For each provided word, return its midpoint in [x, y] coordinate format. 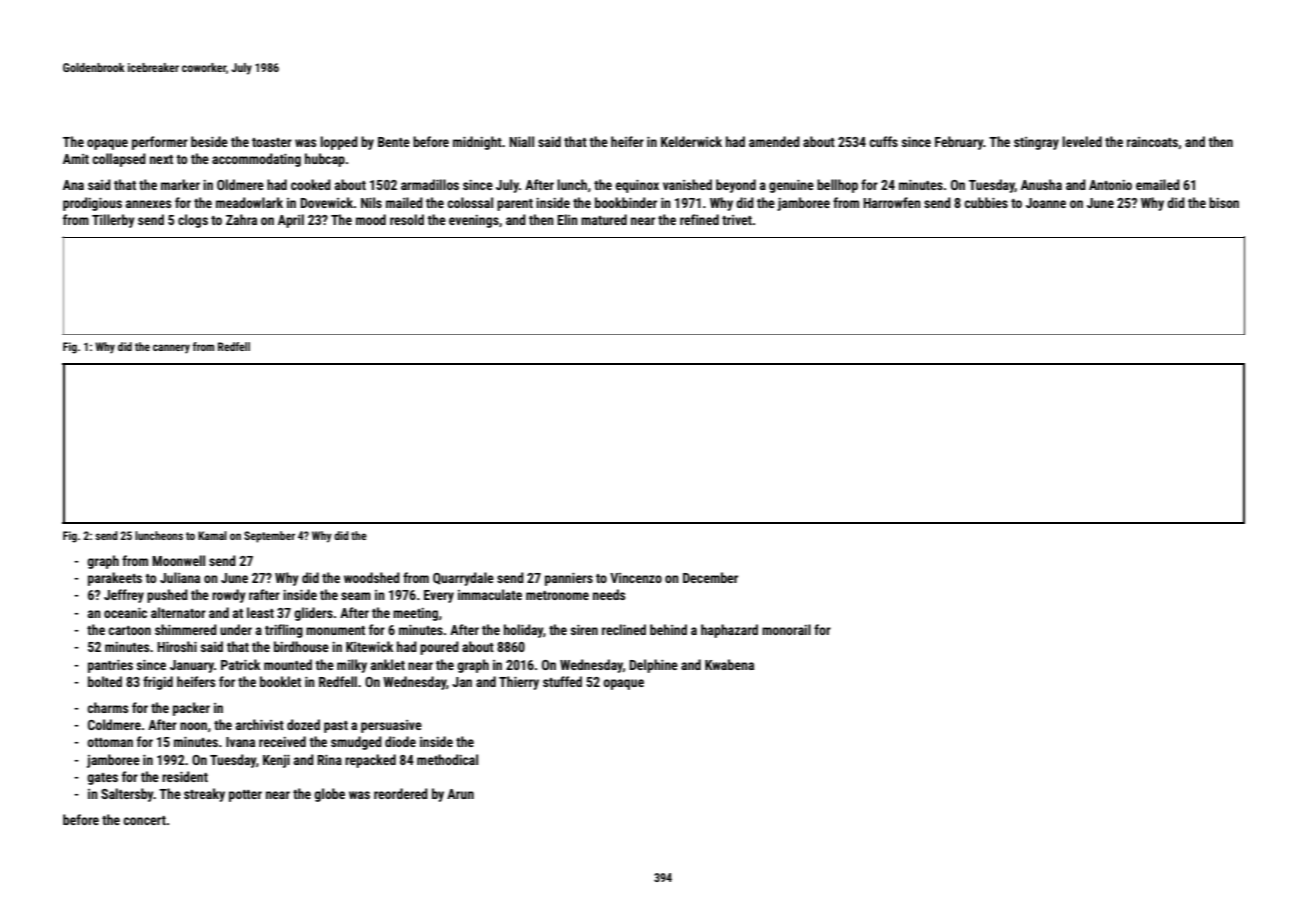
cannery [171, 349]
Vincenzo [636, 578]
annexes [148, 204]
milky [352, 666]
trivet [737, 220]
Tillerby [113, 221]
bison [1224, 202]
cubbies [986, 202]
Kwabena [729, 664]
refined [699, 219]
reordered [401, 793]
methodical [447, 759]
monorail [786, 629]
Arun [460, 794]
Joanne [1046, 203]
